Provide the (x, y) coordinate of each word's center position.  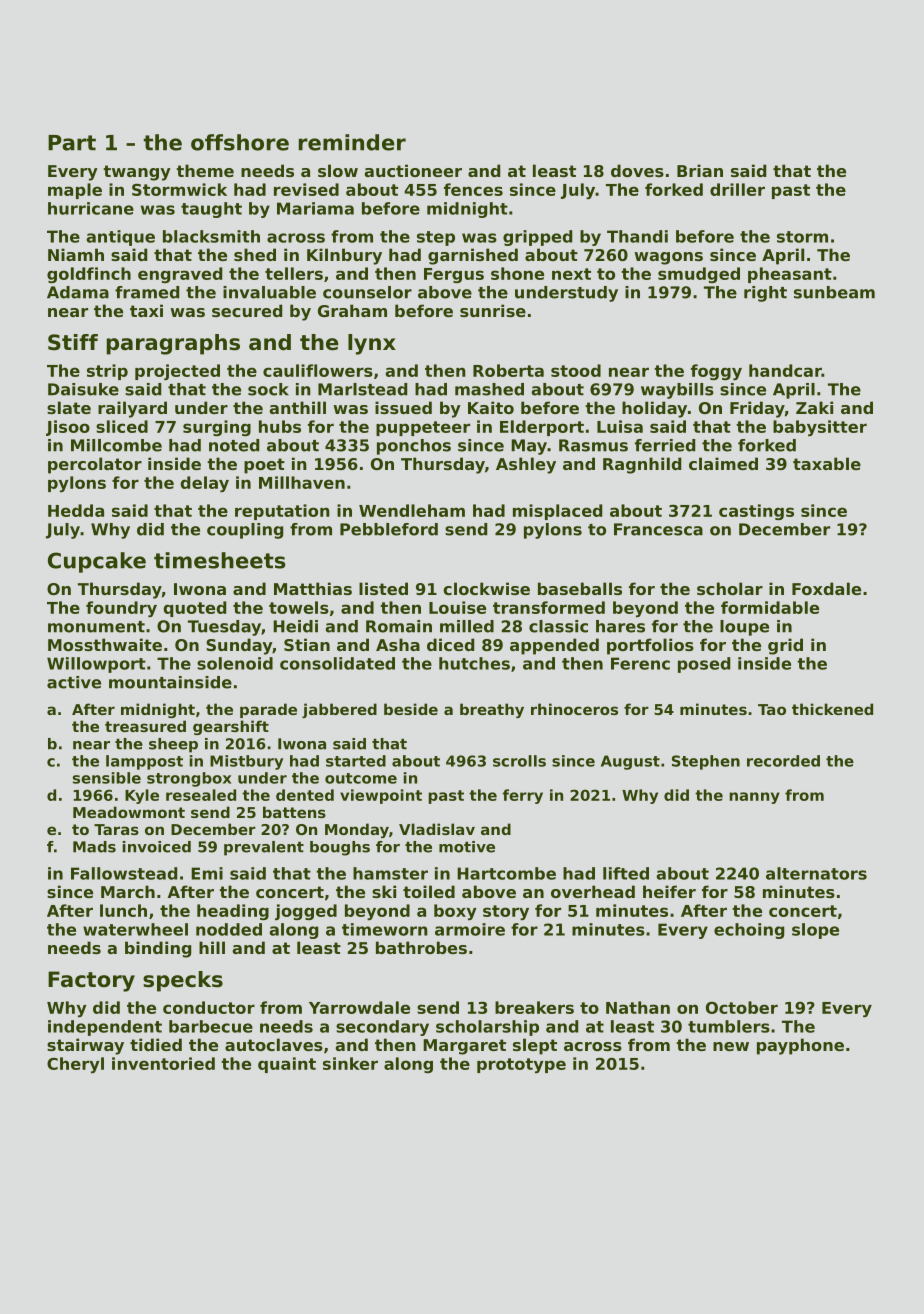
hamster (390, 873)
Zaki (814, 407)
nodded (229, 929)
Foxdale (826, 588)
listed (383, 588)
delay (205, 484)
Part (72, 143)
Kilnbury (344, 256)
